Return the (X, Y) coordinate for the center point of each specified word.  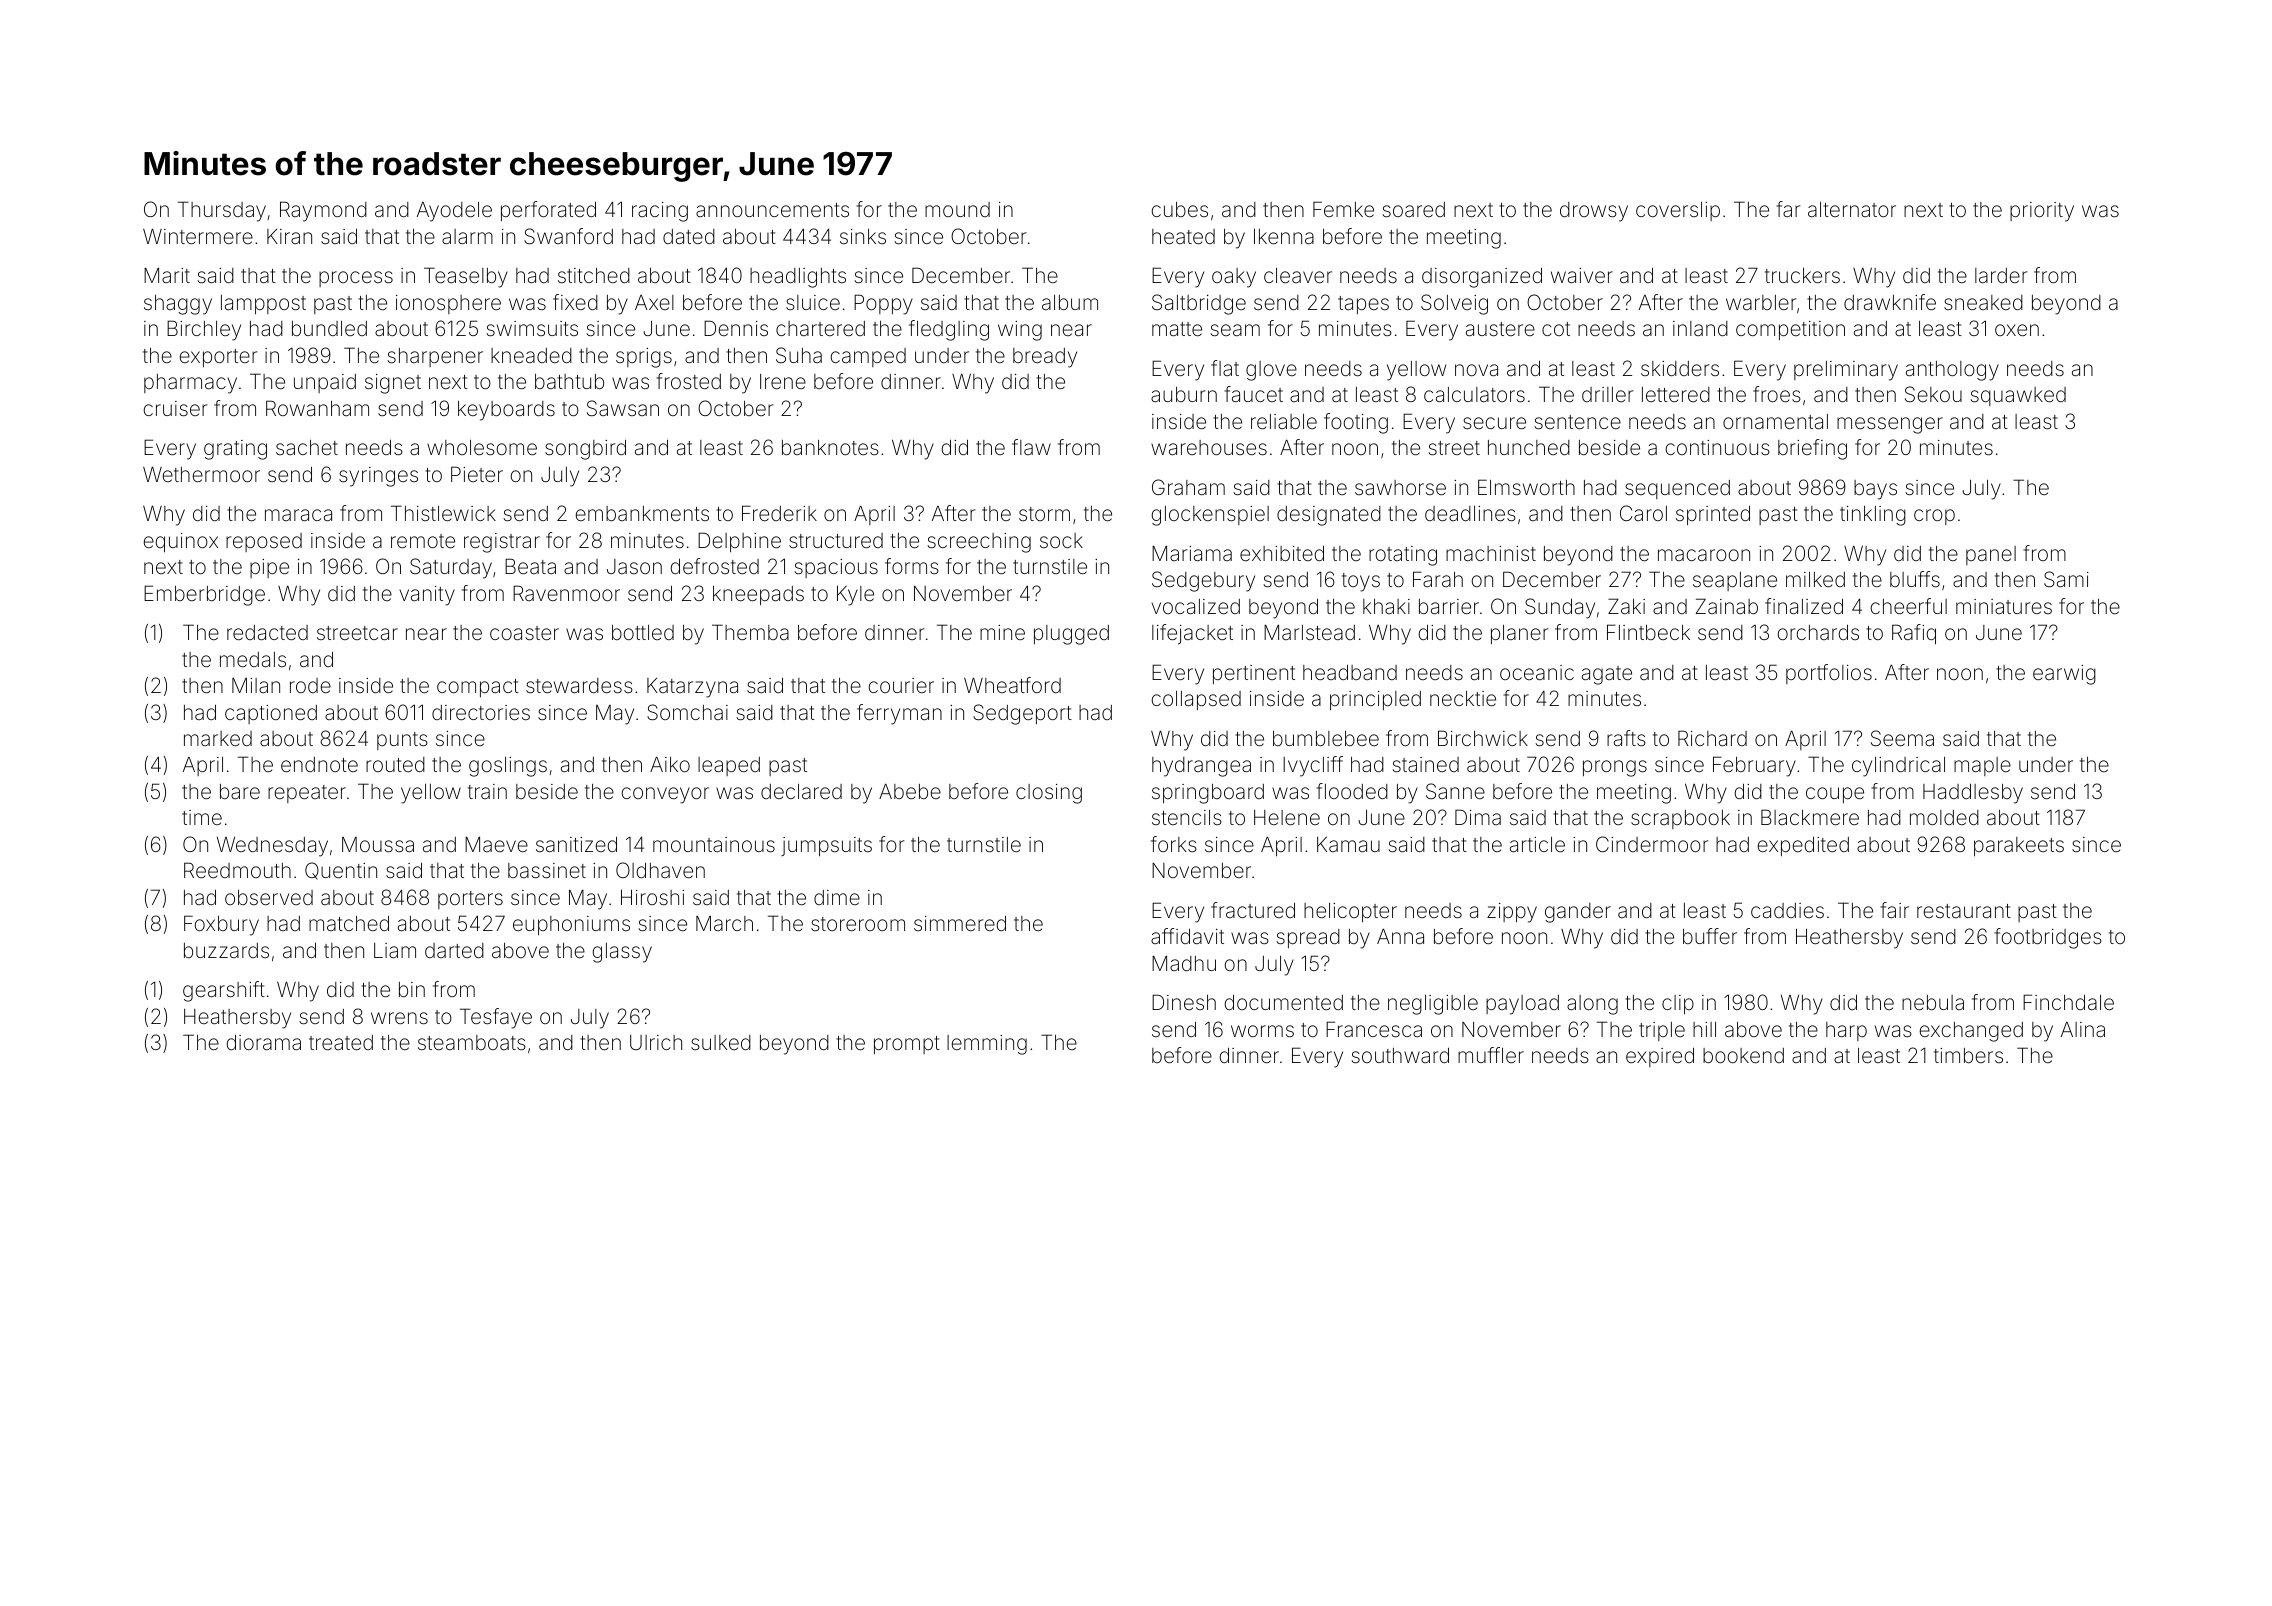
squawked (2018, 396)
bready (1045, 358)
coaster (524, 633)
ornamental (1775, 421)
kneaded (531, 355)
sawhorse (1400, 487)
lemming (987, 1045)
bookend (1743, 1055)
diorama (263, 1042)
